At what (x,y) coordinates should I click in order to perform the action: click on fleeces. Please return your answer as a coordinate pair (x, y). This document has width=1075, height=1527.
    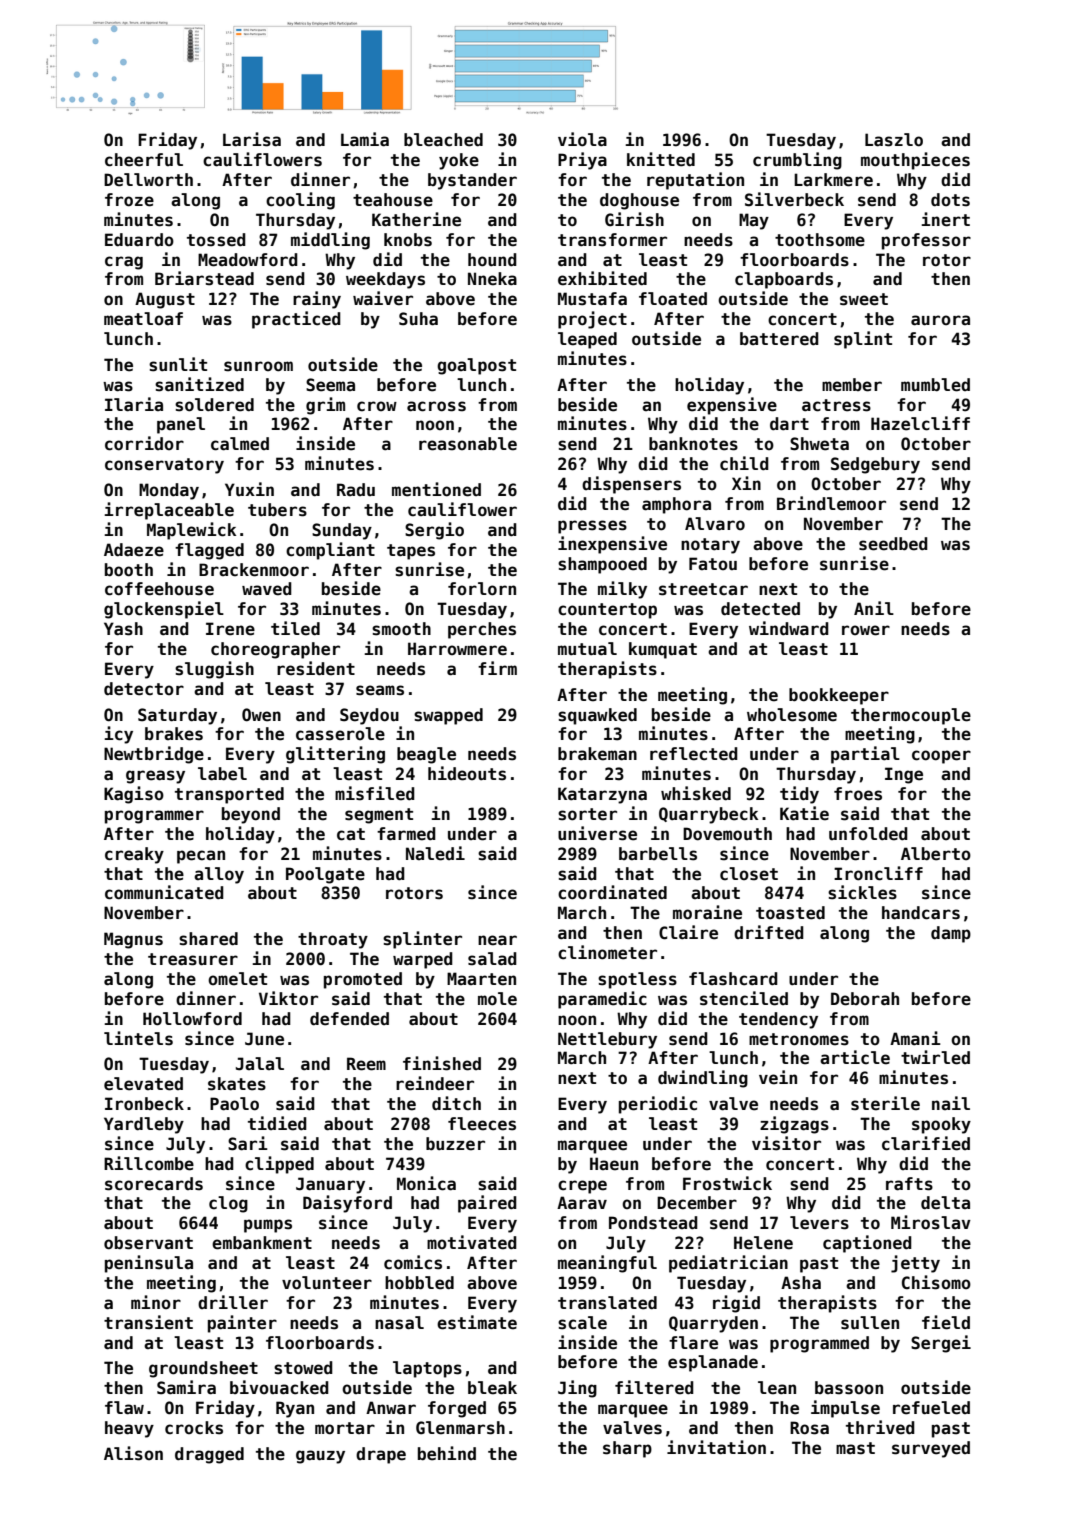
    Looking at the image, I should click on (482, 1124).
